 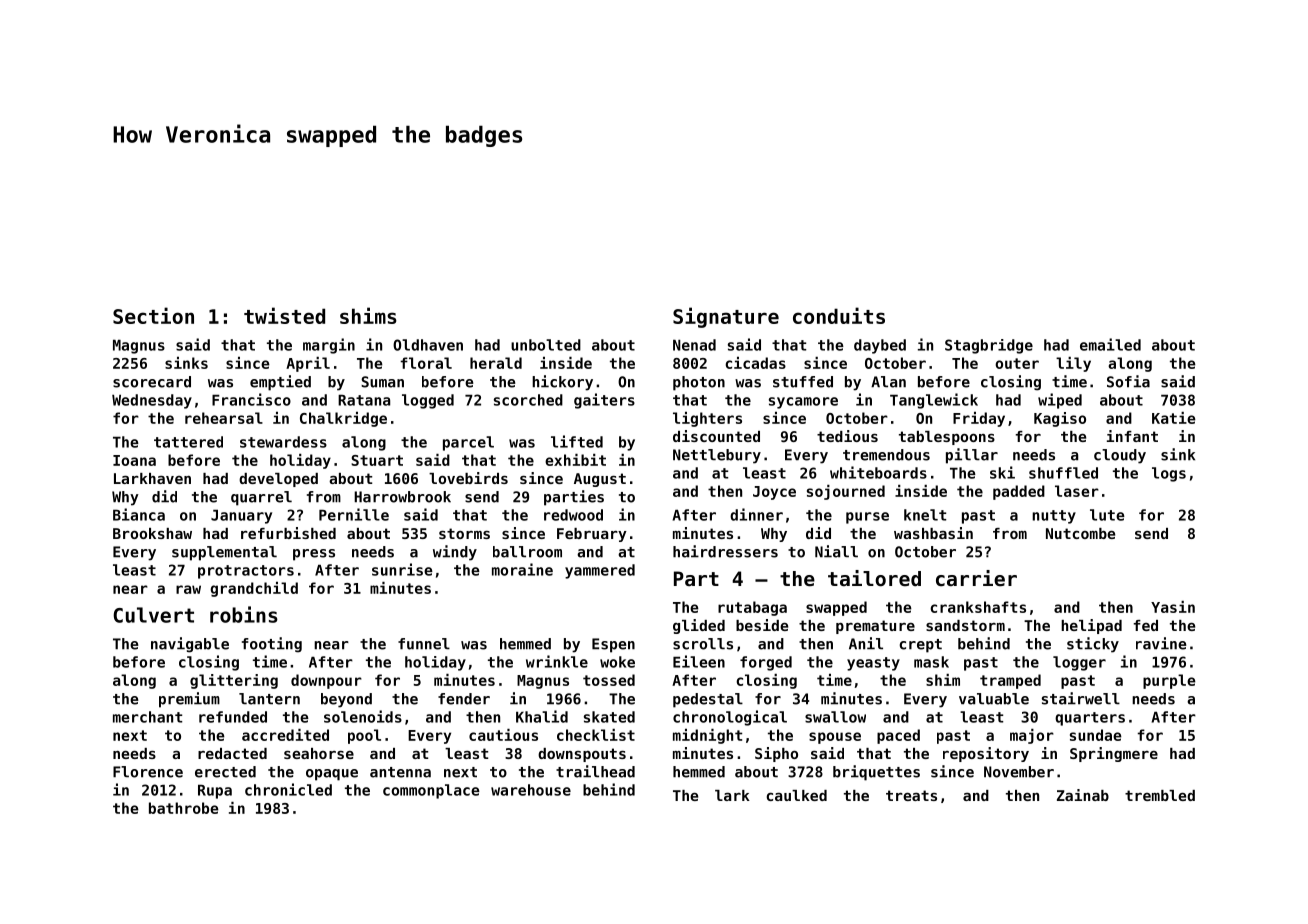 What do you see at coordinates (1169, 474) in the screenshot?
I see `logs` at bounding box center [1169, 474].
